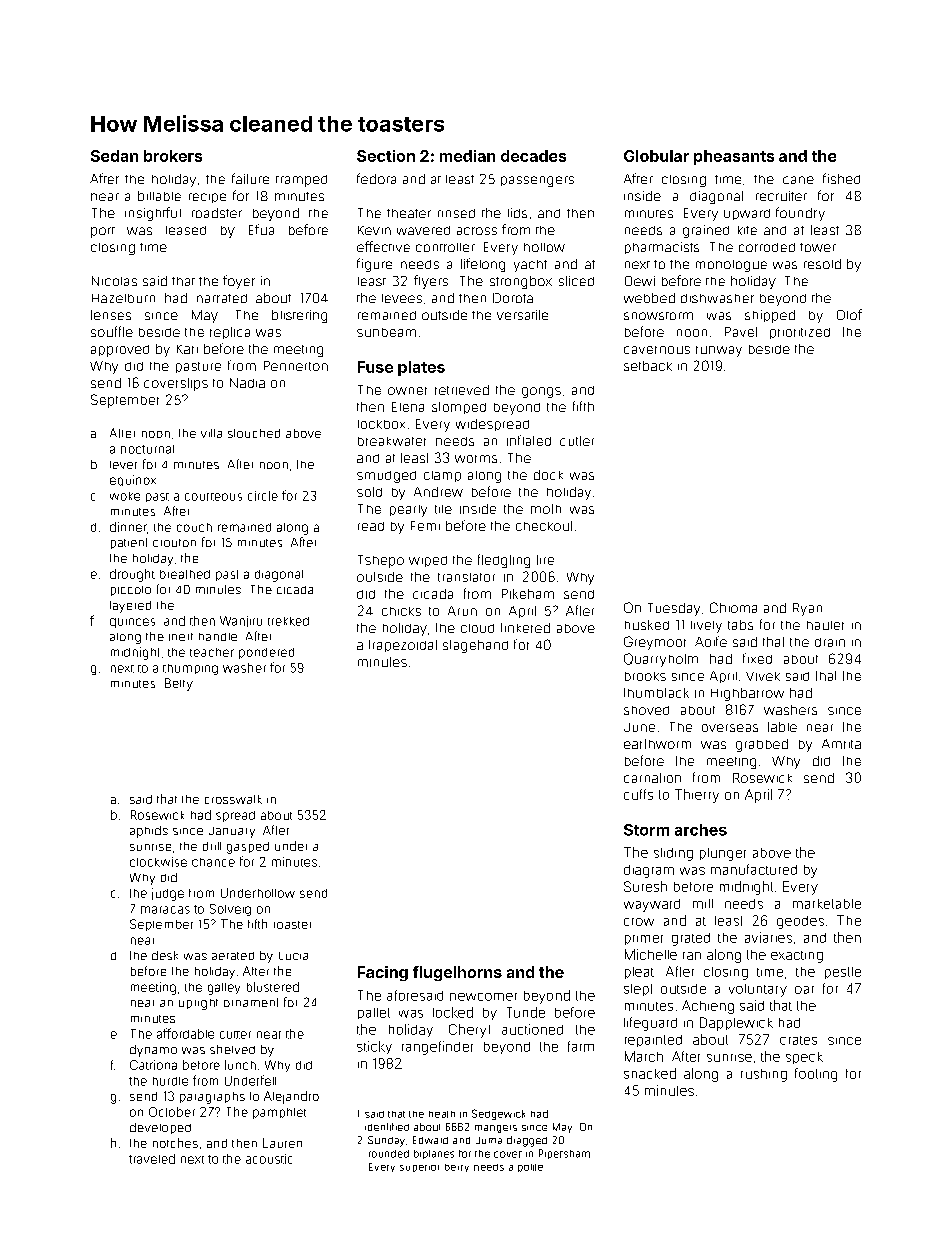 The image size is (952, 1233). Describe the element at coordinates (719, 351) in the screenshot. I see `runway` at that location.
